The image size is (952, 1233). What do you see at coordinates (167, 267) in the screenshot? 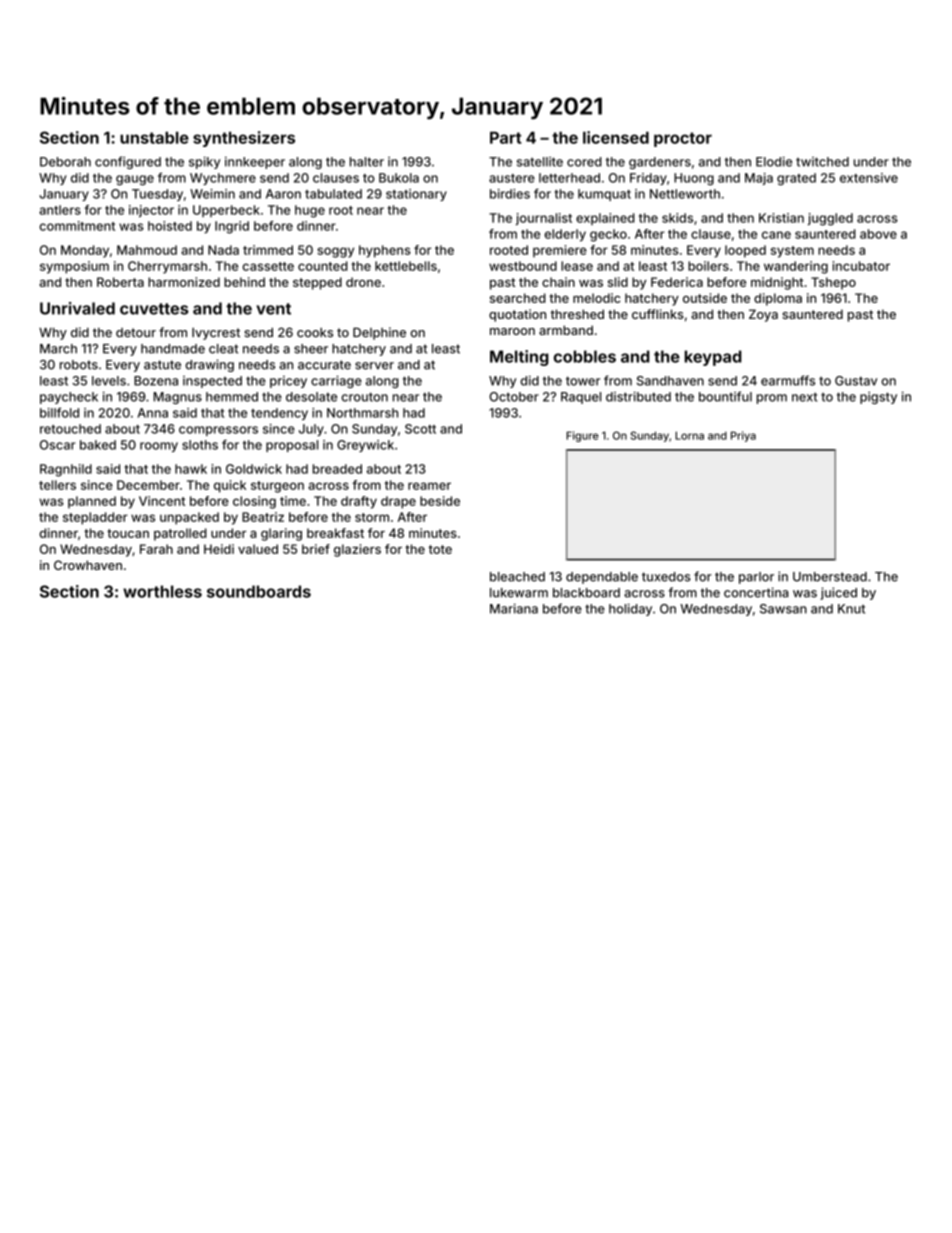
I see `Cherrymarsh` at bounding box center [167, 267].
